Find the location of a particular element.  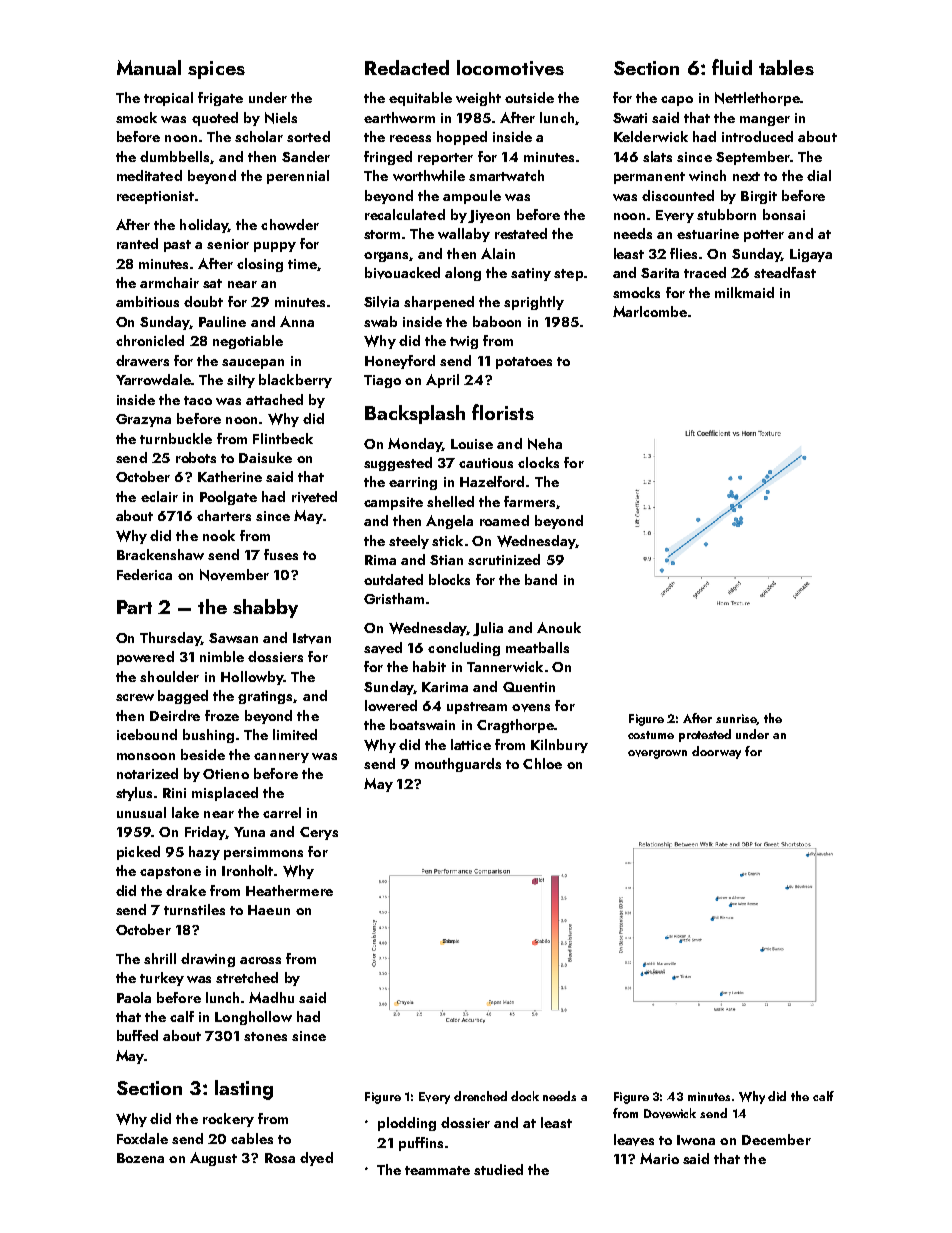

milkmaid is located at coordinates (744, 292).
